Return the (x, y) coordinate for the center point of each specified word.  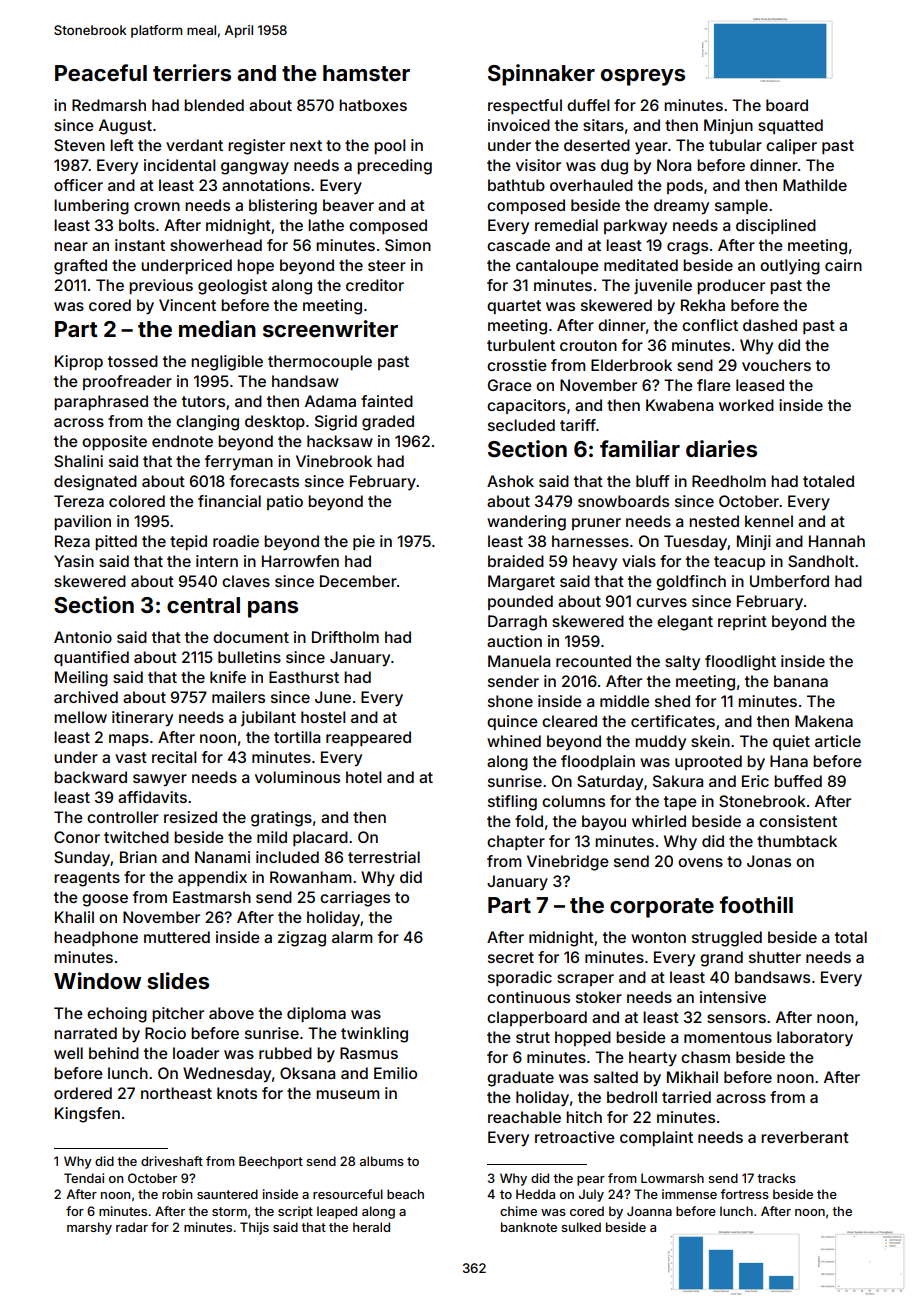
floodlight (740, 663)
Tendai (84, 1178)
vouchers (776, 365)
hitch (584, 1117)
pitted (116, 542)
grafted (80, 267)
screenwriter (330, 328)
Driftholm (345, 637)
